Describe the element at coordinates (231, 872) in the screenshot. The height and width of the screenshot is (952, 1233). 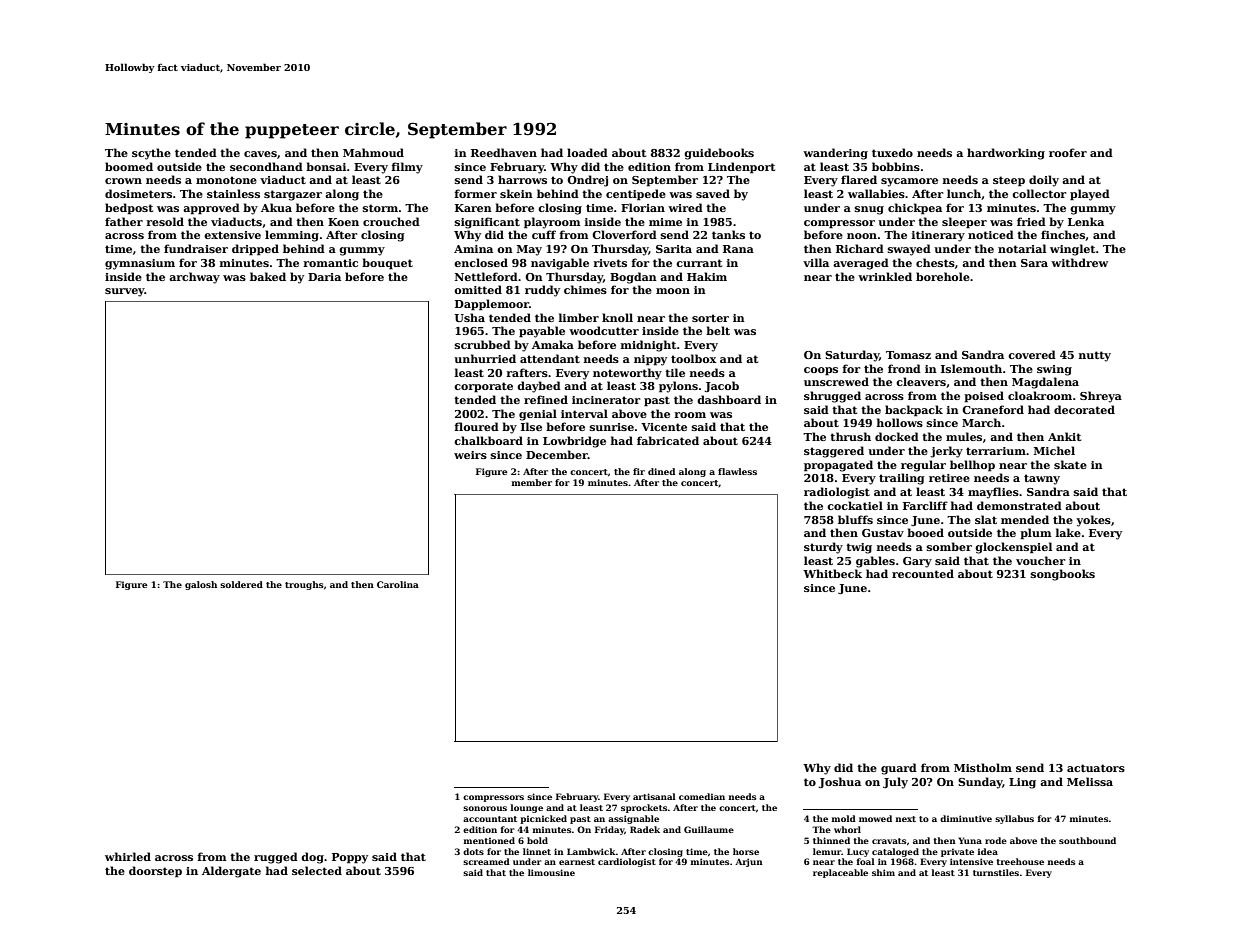
I see `Aldergate` at that location.
